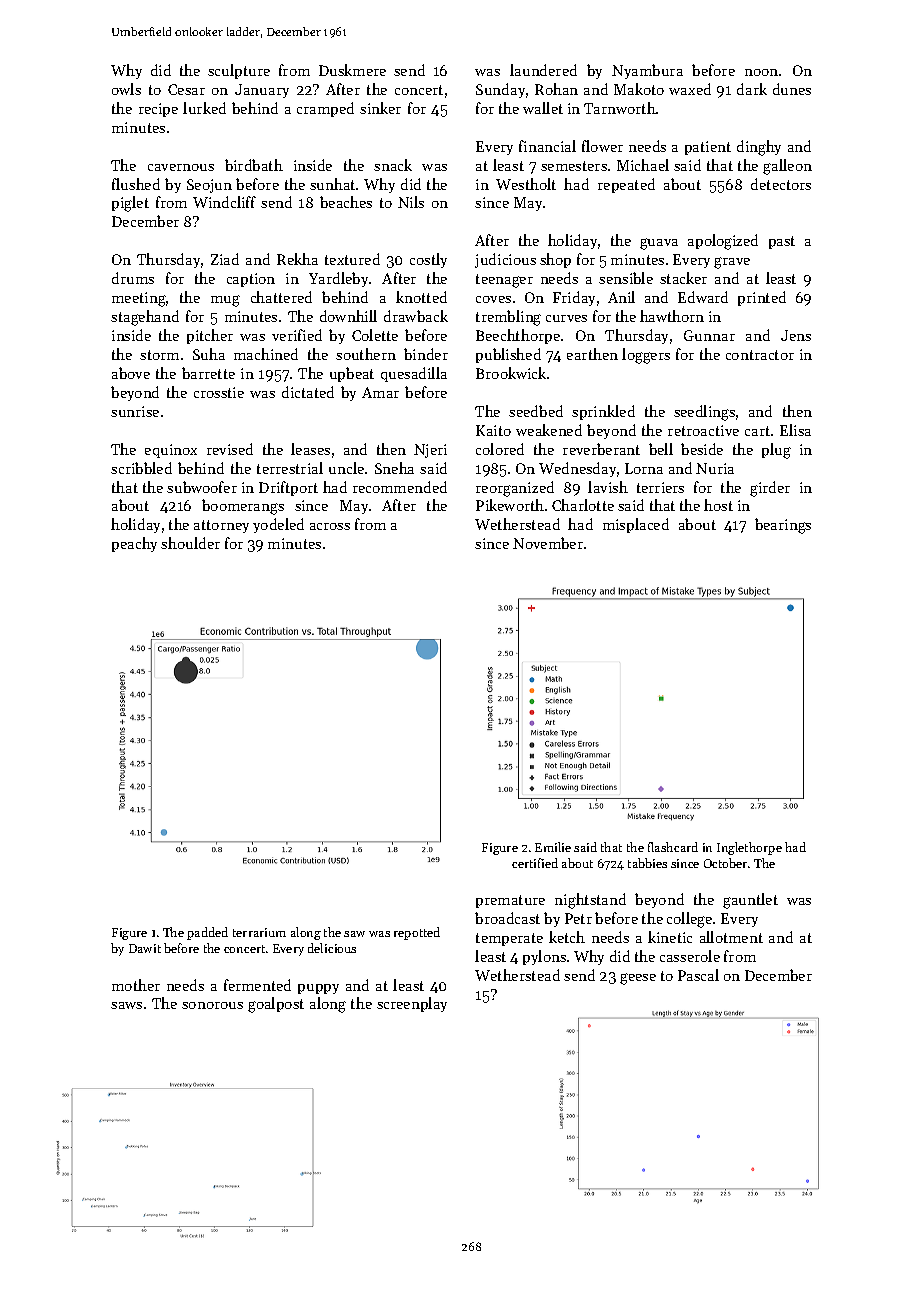  Describe the element at coordinates (417, 933) in the image. I see `repotted` at that location.
